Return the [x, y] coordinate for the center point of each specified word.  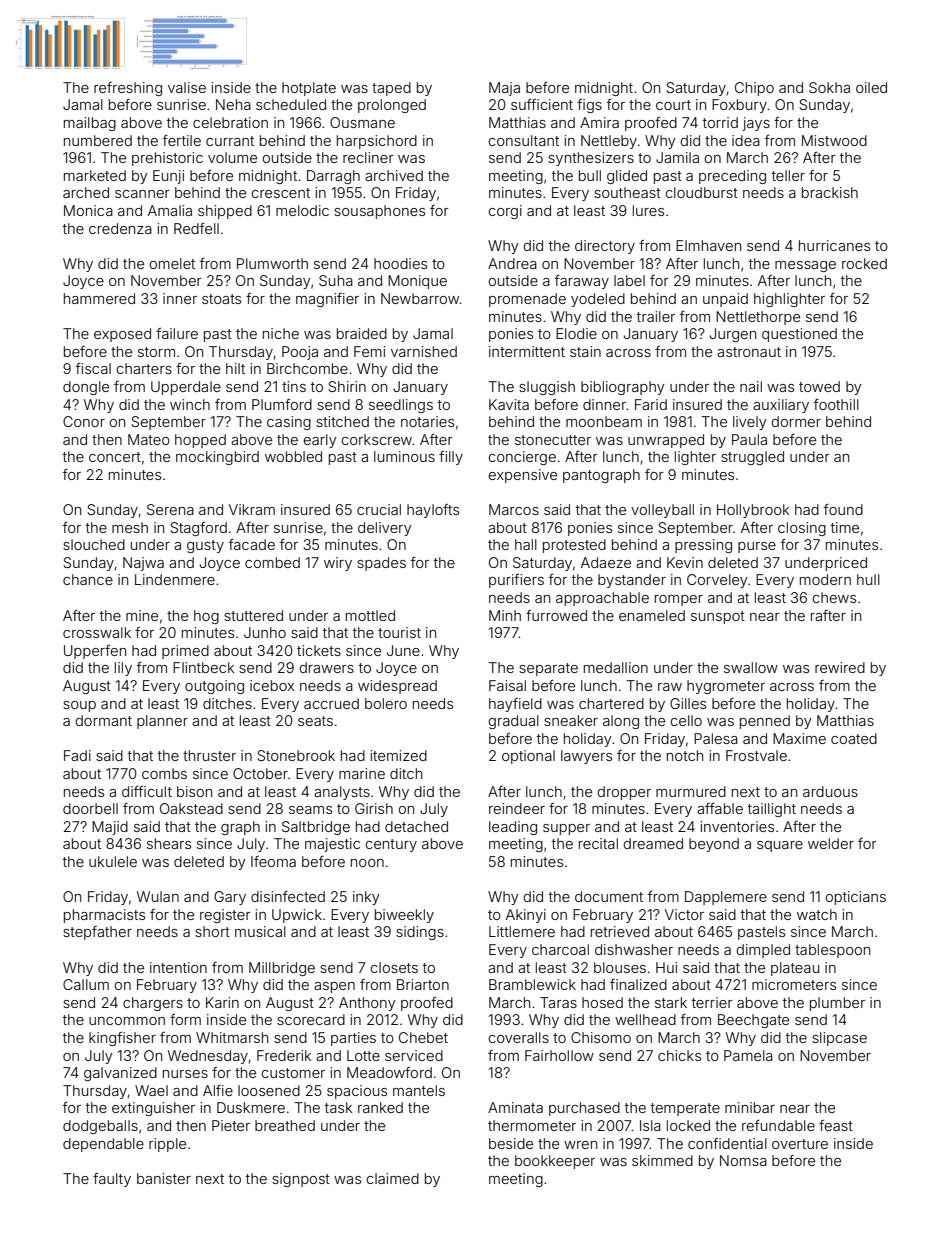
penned [765, 722]
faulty [112, 1180]
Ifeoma [273, 861]
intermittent [527, 351]
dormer [796, 421]
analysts [342, 793]
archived [394, 175]
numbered [98, 140]
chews [834, 597]
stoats [221, 299]
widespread [397, 687]
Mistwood [834, 140]
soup [79, 706]
